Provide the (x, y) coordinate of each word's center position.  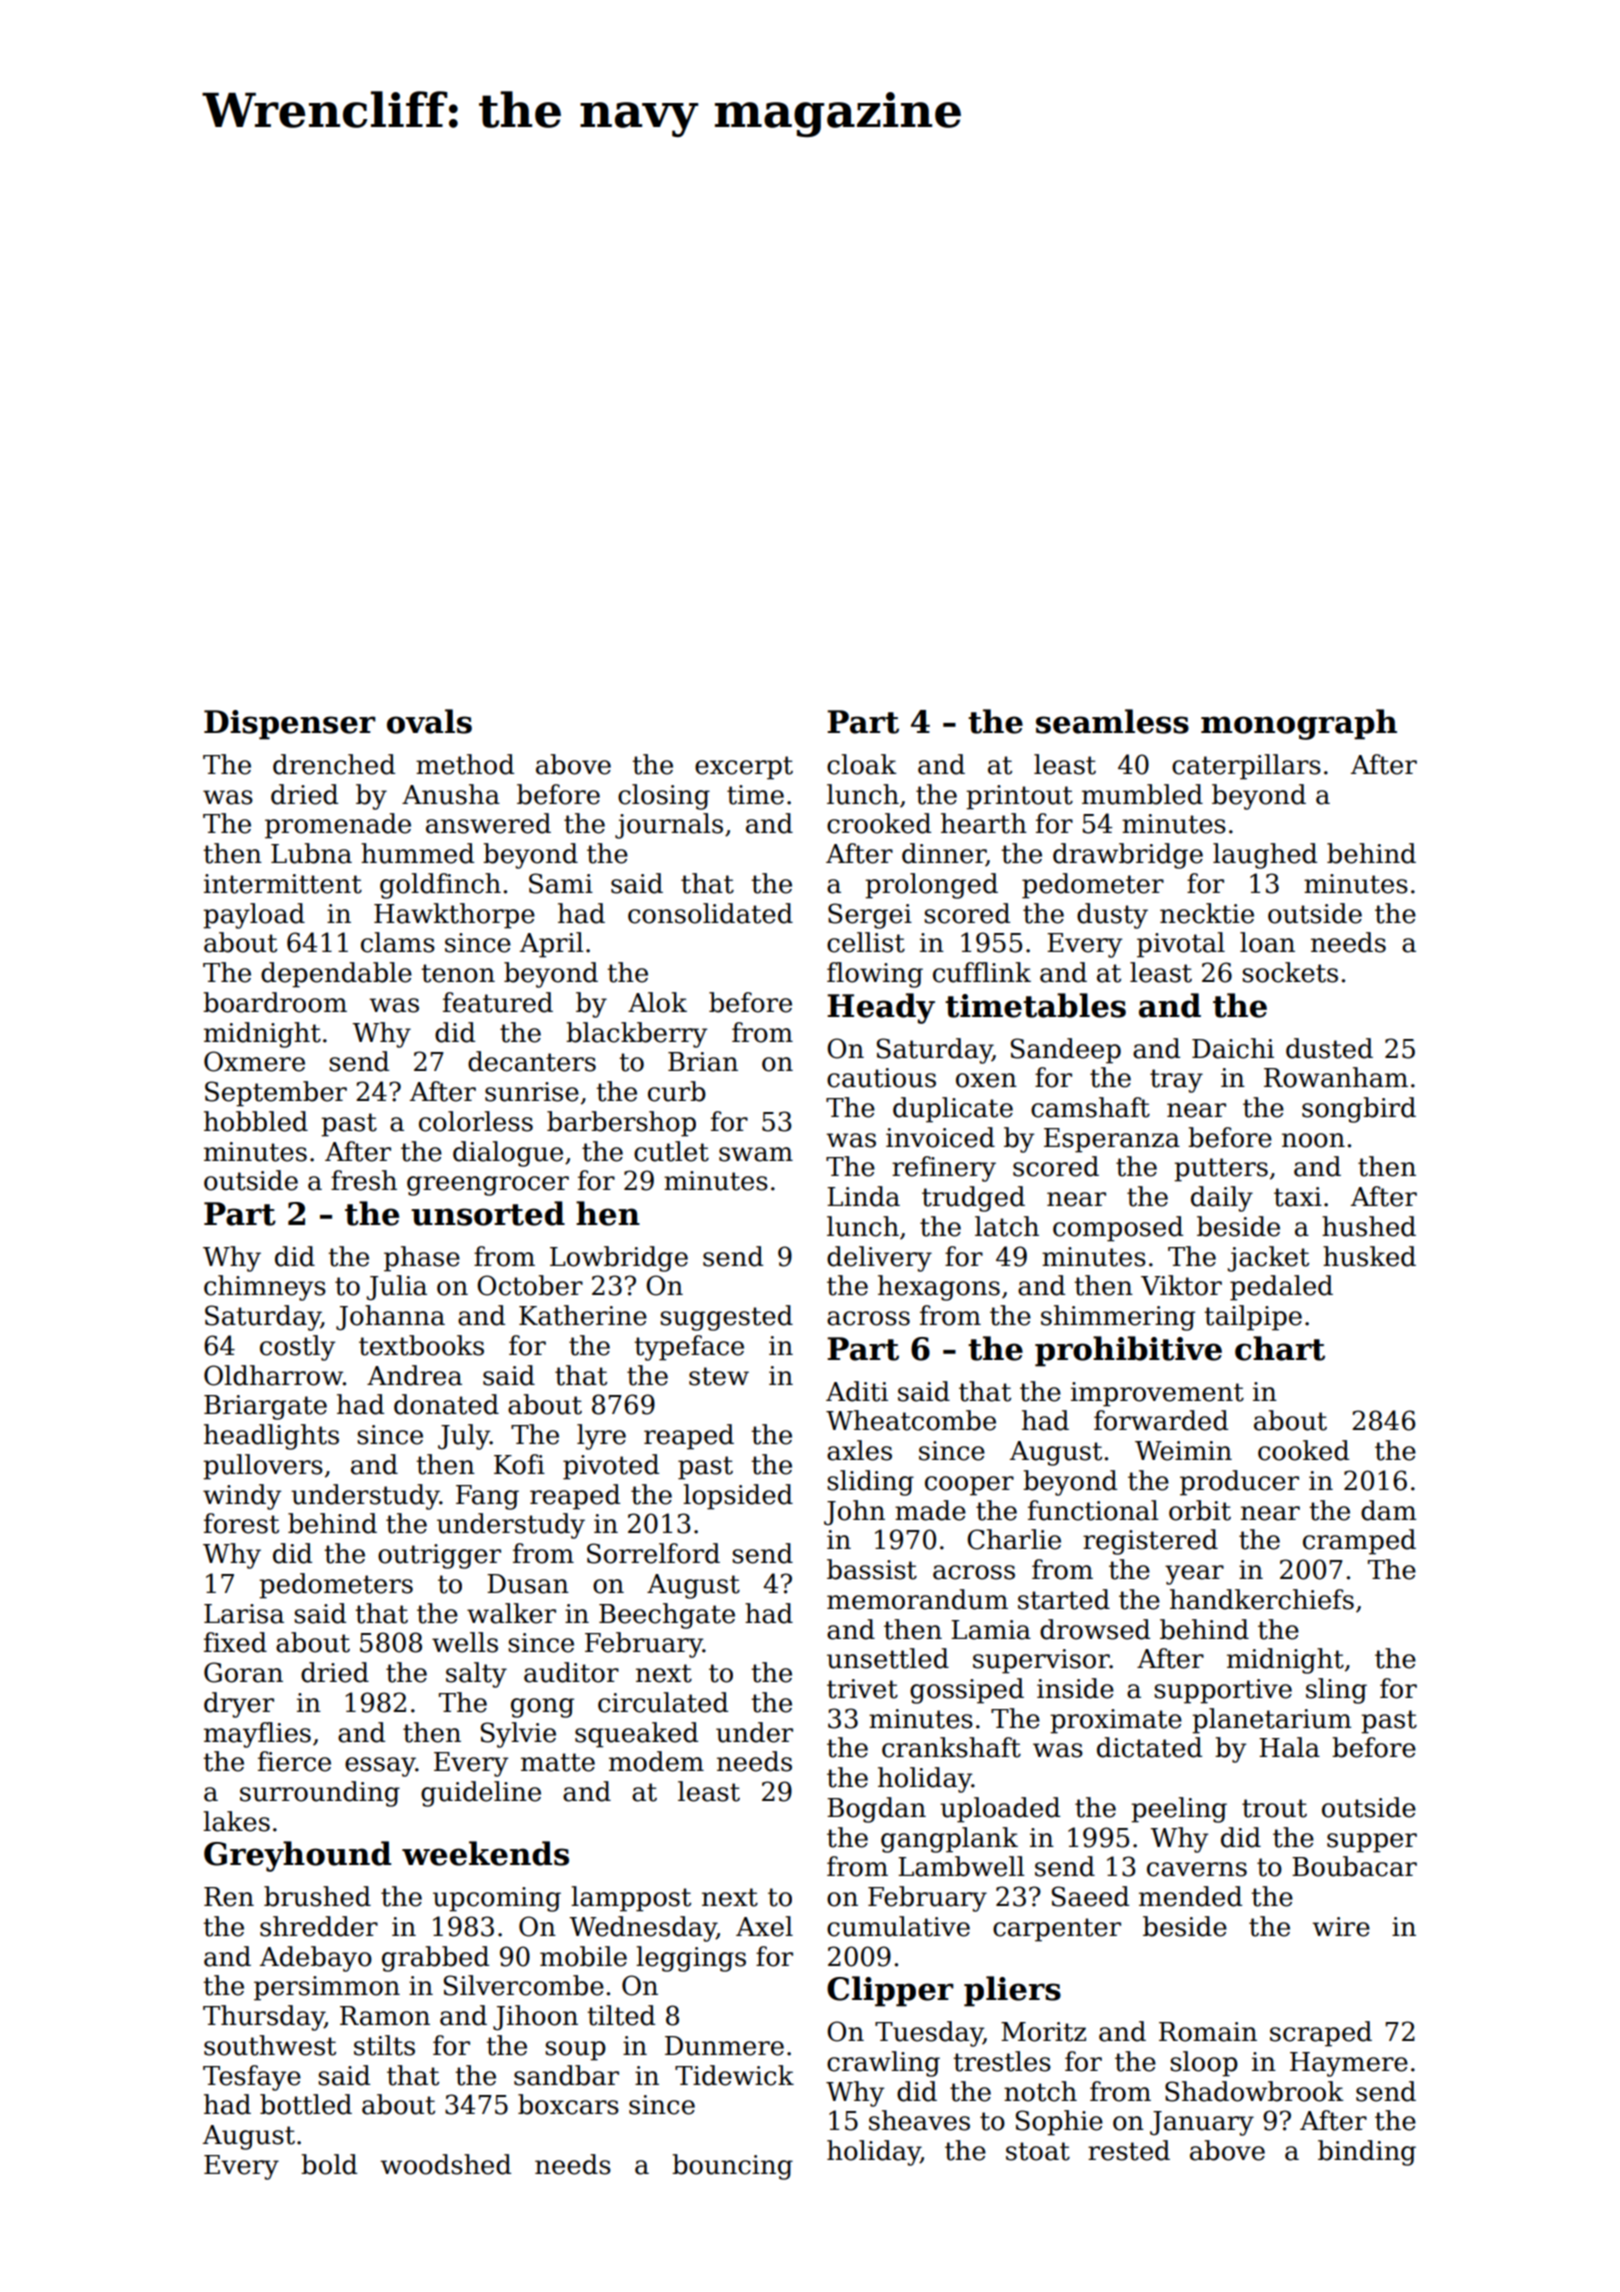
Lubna (311, 853)
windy (242, 1497)
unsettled (888, 1658)
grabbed (435, 1959)
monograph (1299, 724)
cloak (862, 764)
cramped (1359, 1542)
